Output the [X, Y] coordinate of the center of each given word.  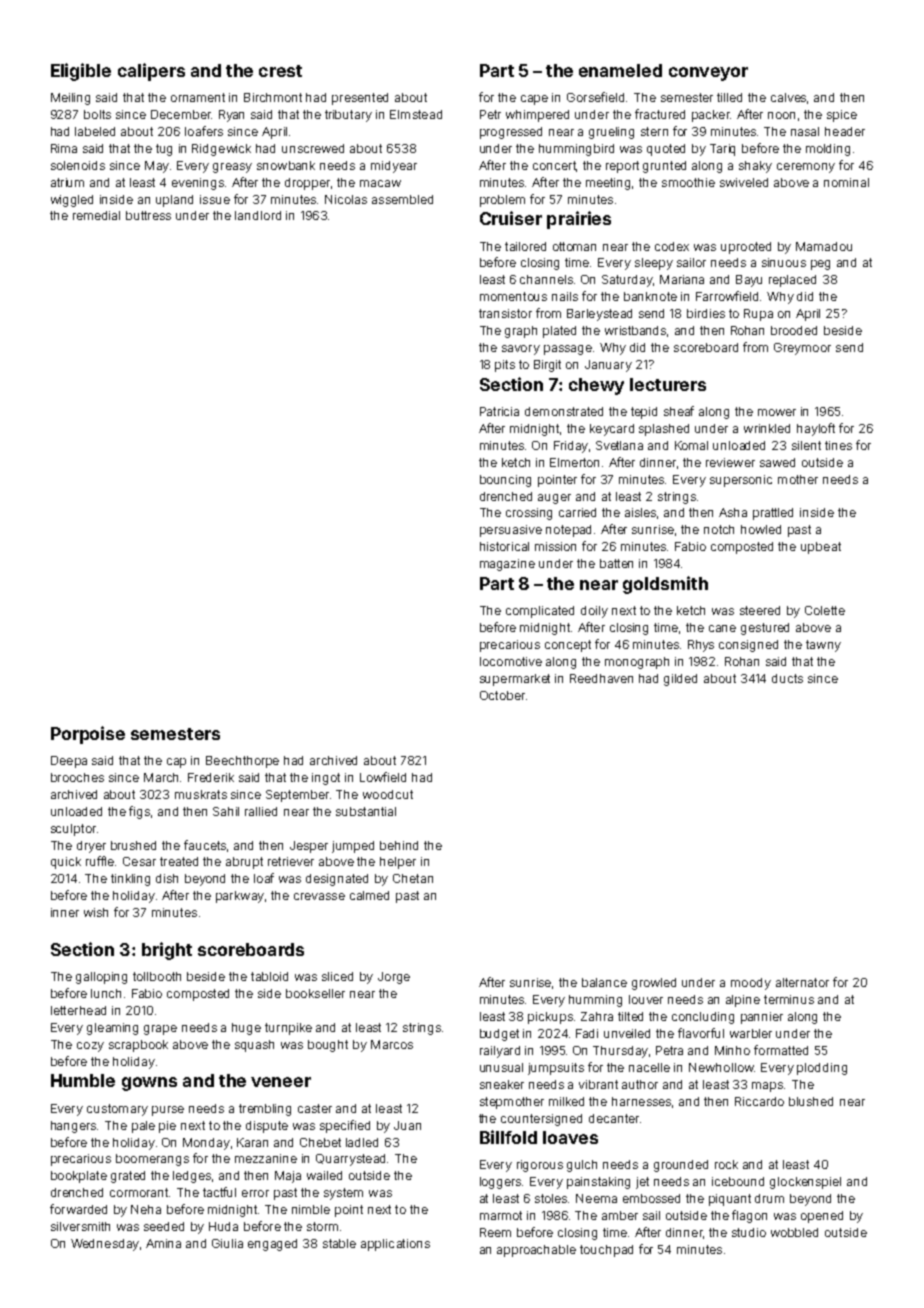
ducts [787, 678]
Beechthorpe [242, 762]
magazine [507, 565]
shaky [755, 167]
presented [360, 99]
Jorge [394, 978]
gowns [149, 1084]
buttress [148, 215]
